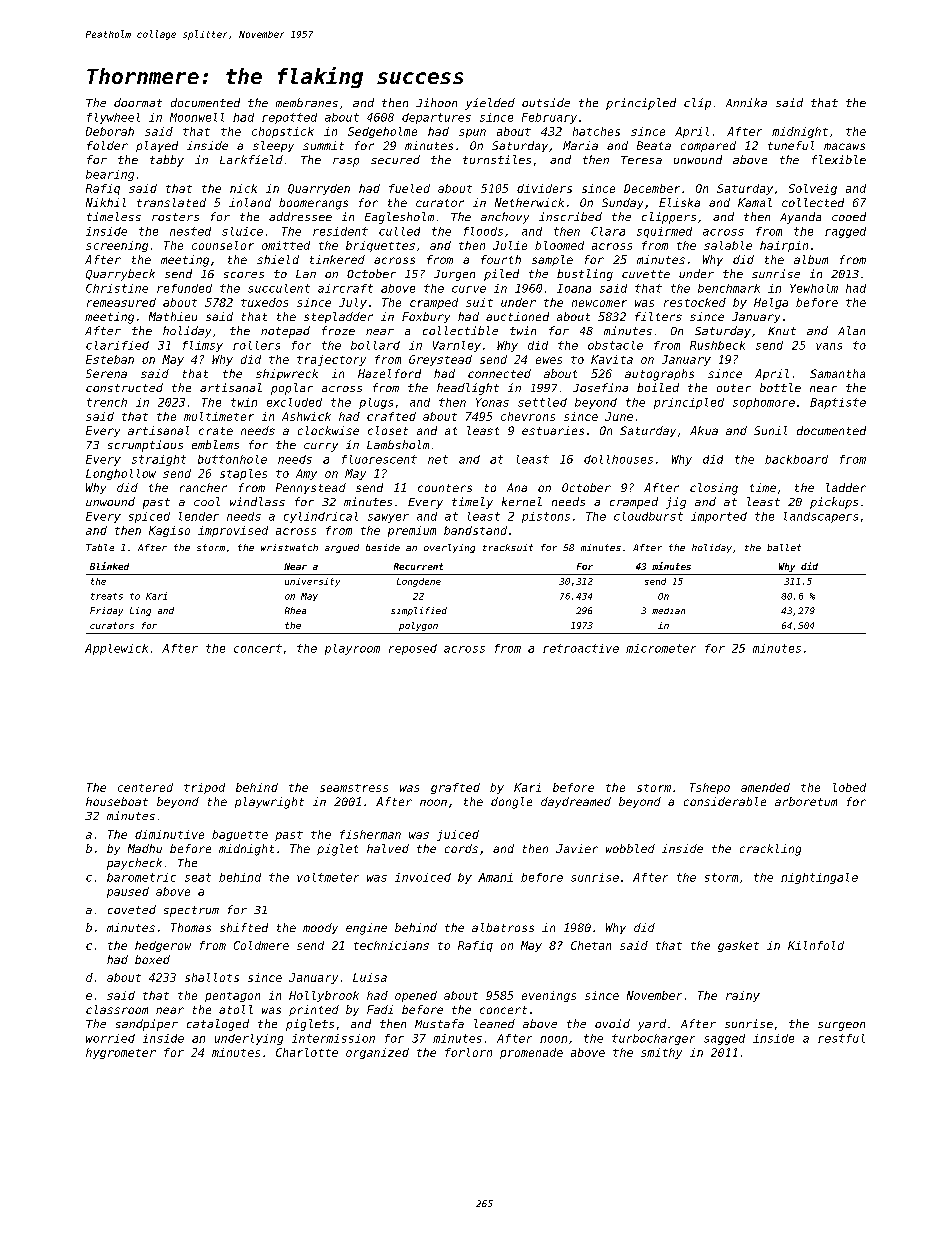 Image resolution: width=952 pixels, height=1233 pixels. I want to click on tuxedos, so click(264, 302).
